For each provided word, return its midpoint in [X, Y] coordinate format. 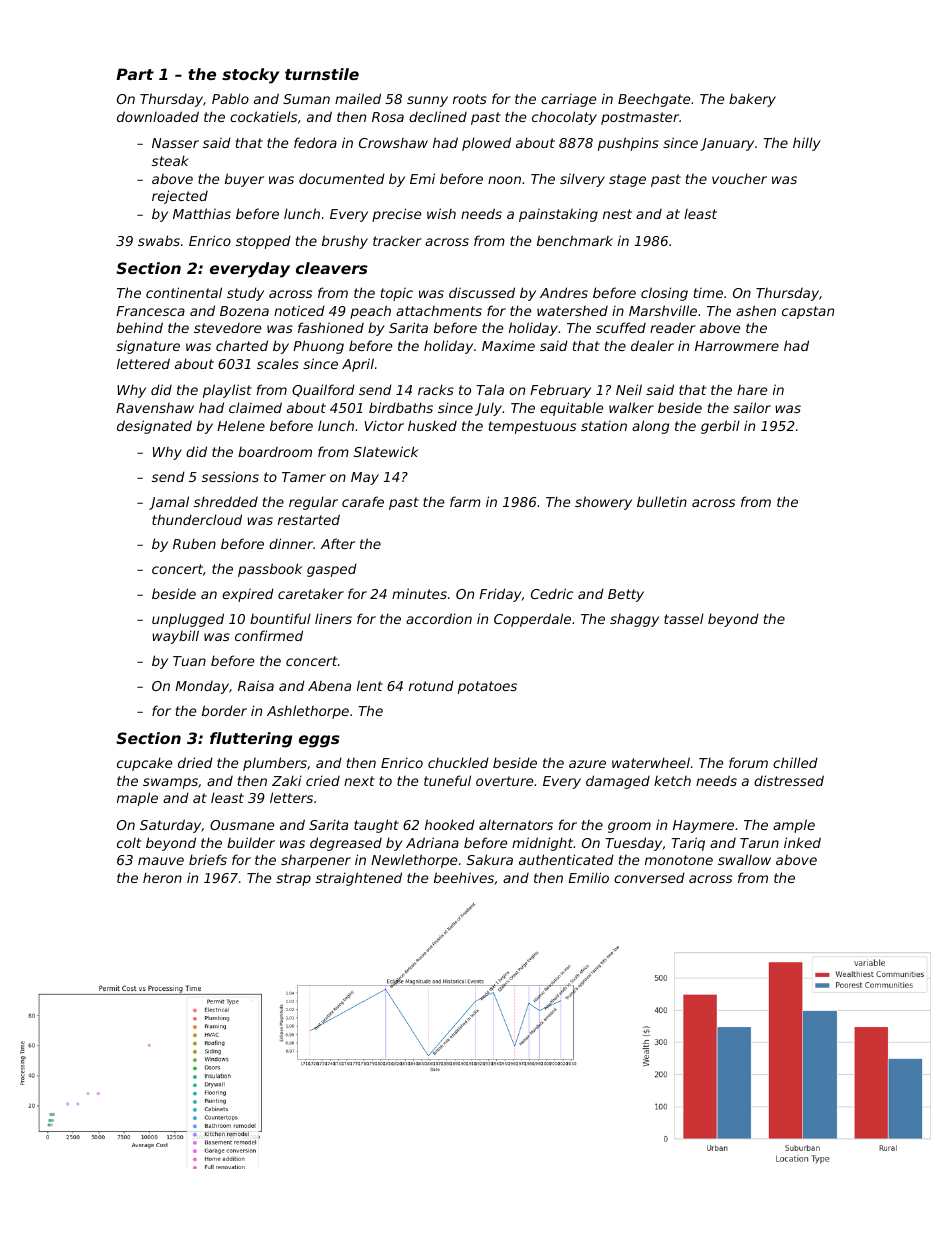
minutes [419, 593]
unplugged [188, 620]
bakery [752, 100]
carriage [568, 100]
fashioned [331, 327]
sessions [230, 476]
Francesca [150, 311]
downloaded [158, 116]
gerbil [720, 427]
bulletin [662, 501]
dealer [652, 345]
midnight [542, 844]
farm [465, 501]
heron [162, 877]
